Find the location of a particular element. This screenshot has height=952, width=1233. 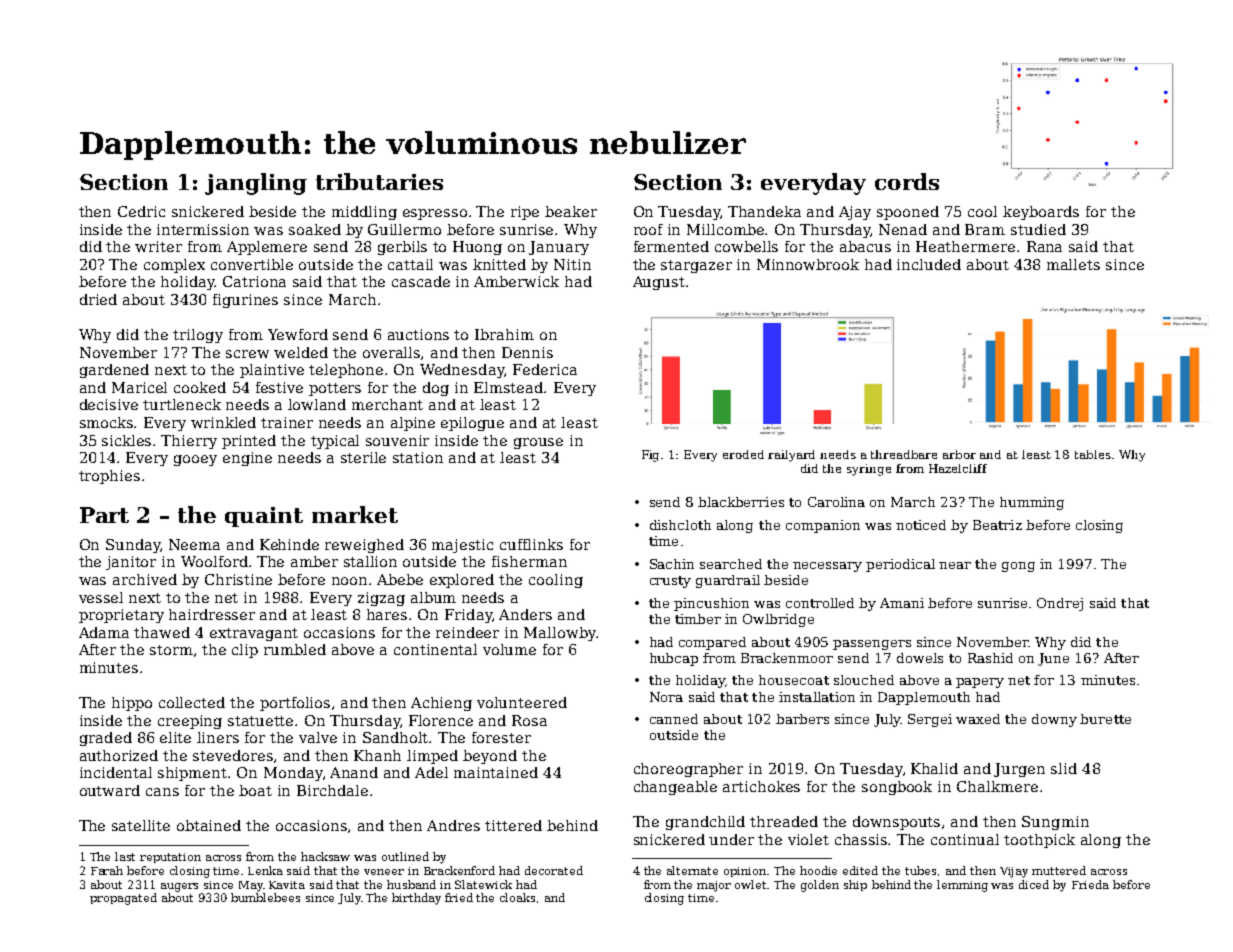

diced is located at coordinates (1034, 884).
